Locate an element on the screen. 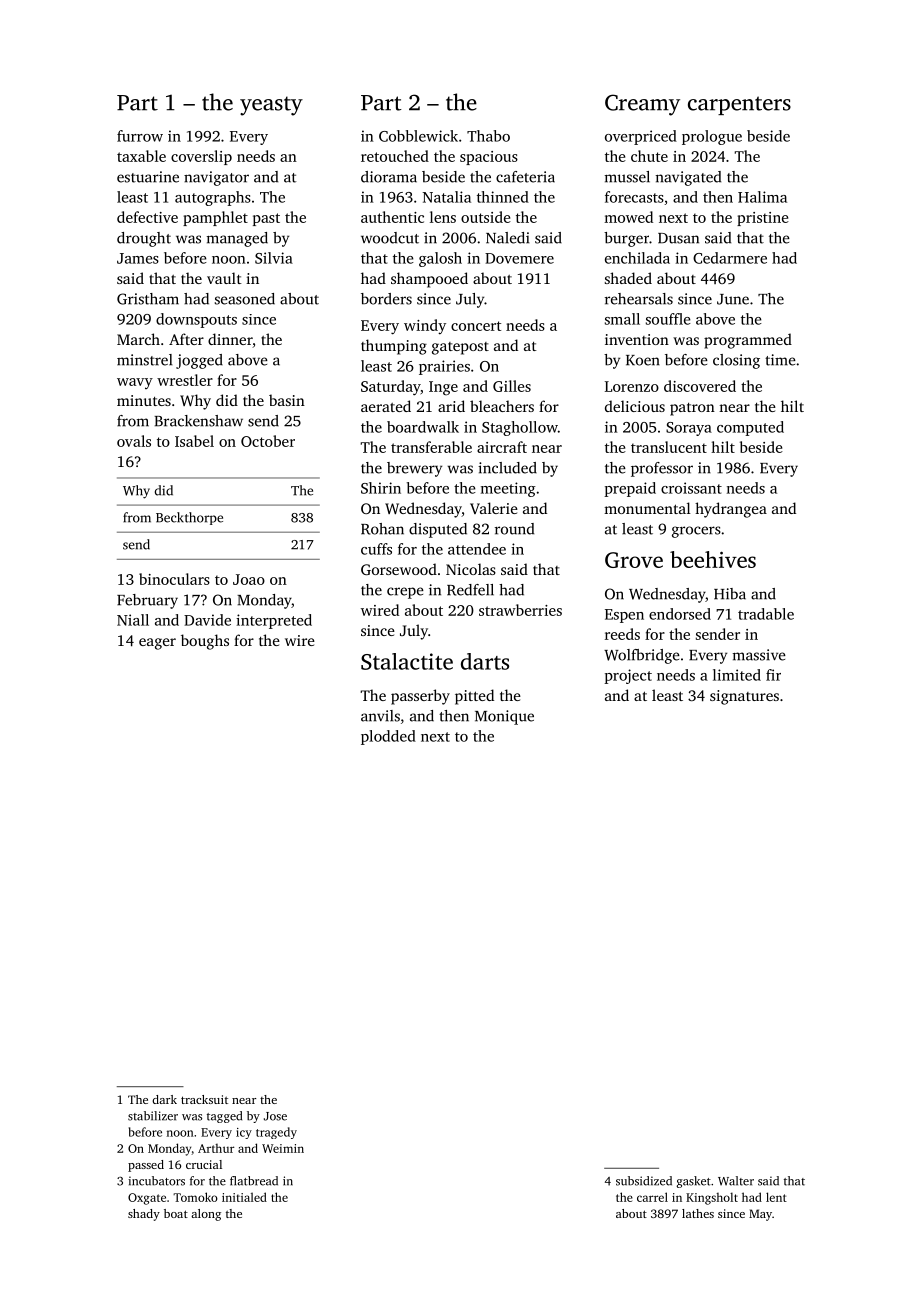  tragedy is located at coordinates (276, 1133).
